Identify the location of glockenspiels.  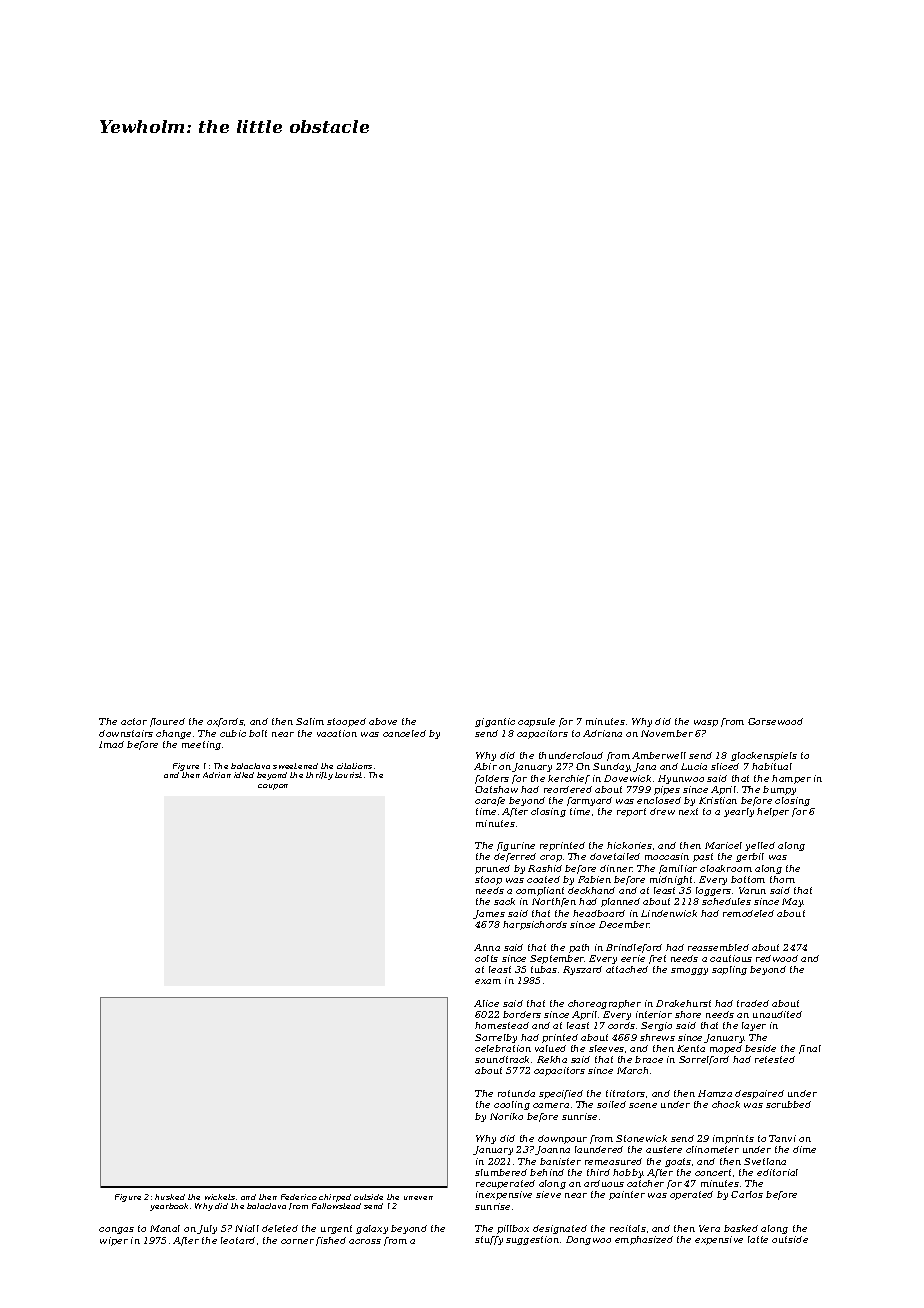
(764, 756).
